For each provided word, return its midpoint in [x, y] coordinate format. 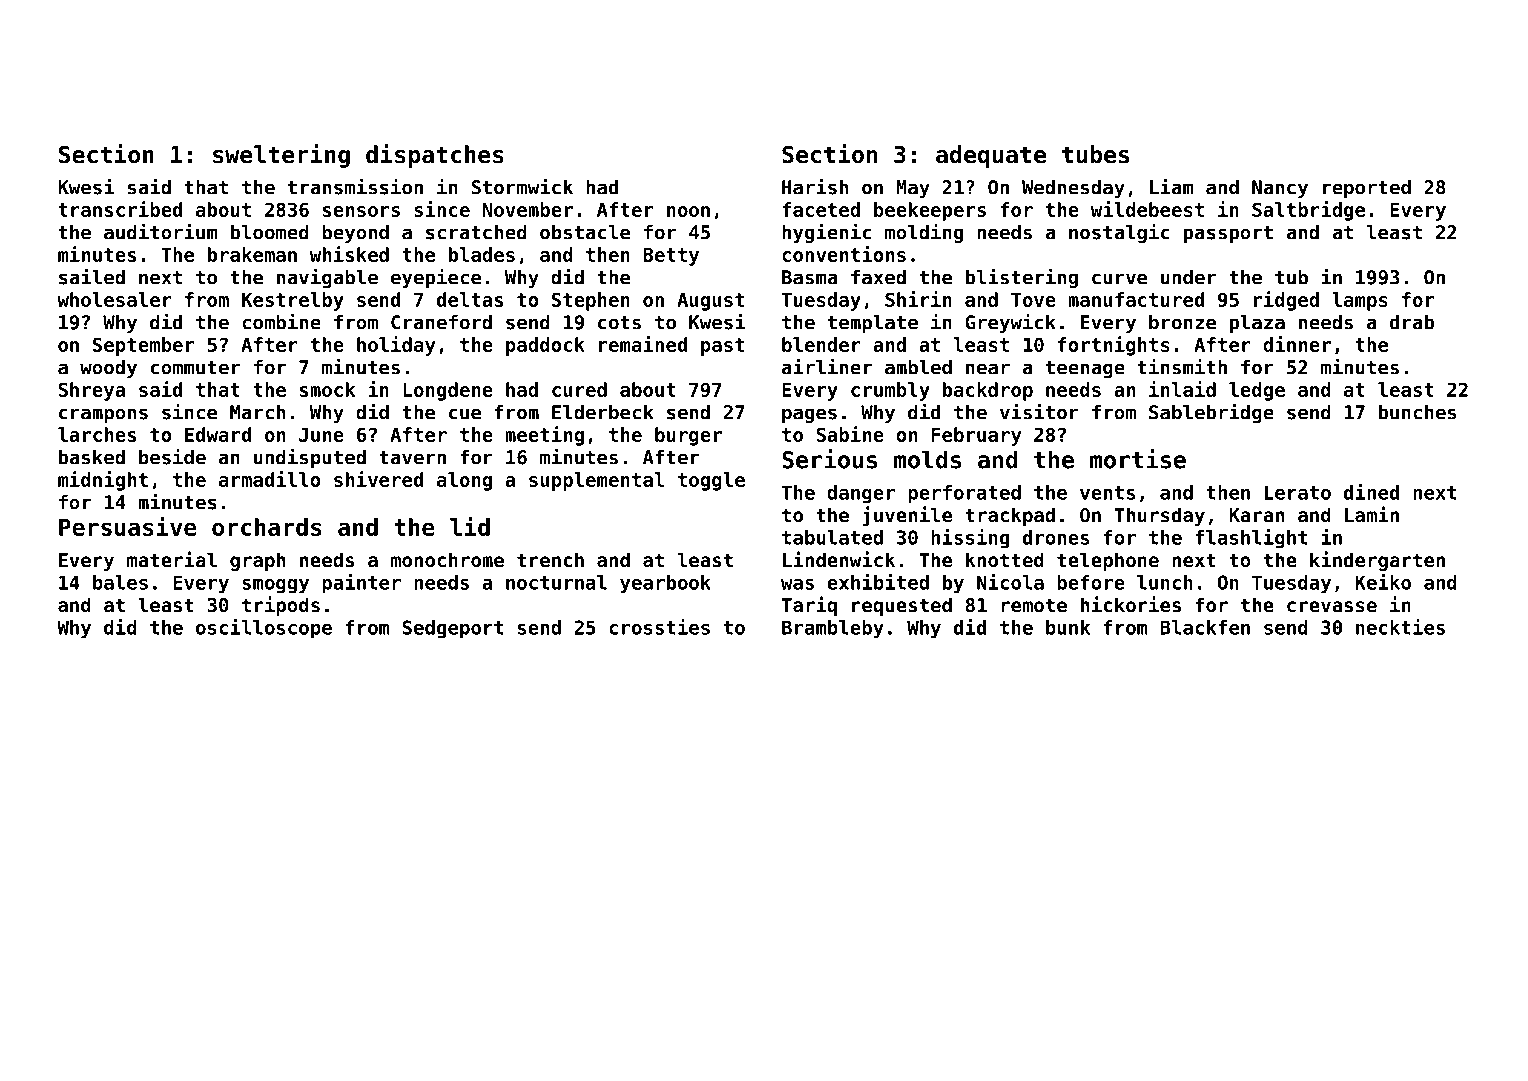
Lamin [1372, 514]
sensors [361, 211]
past [722, 347]
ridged [1286, 301]
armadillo [270, 479]
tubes [1095, 154]
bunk [1068, 627]
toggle [711, 481]
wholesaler [114, 299]
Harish [815, 186]
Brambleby [833, 629]
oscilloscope [264, 629]
